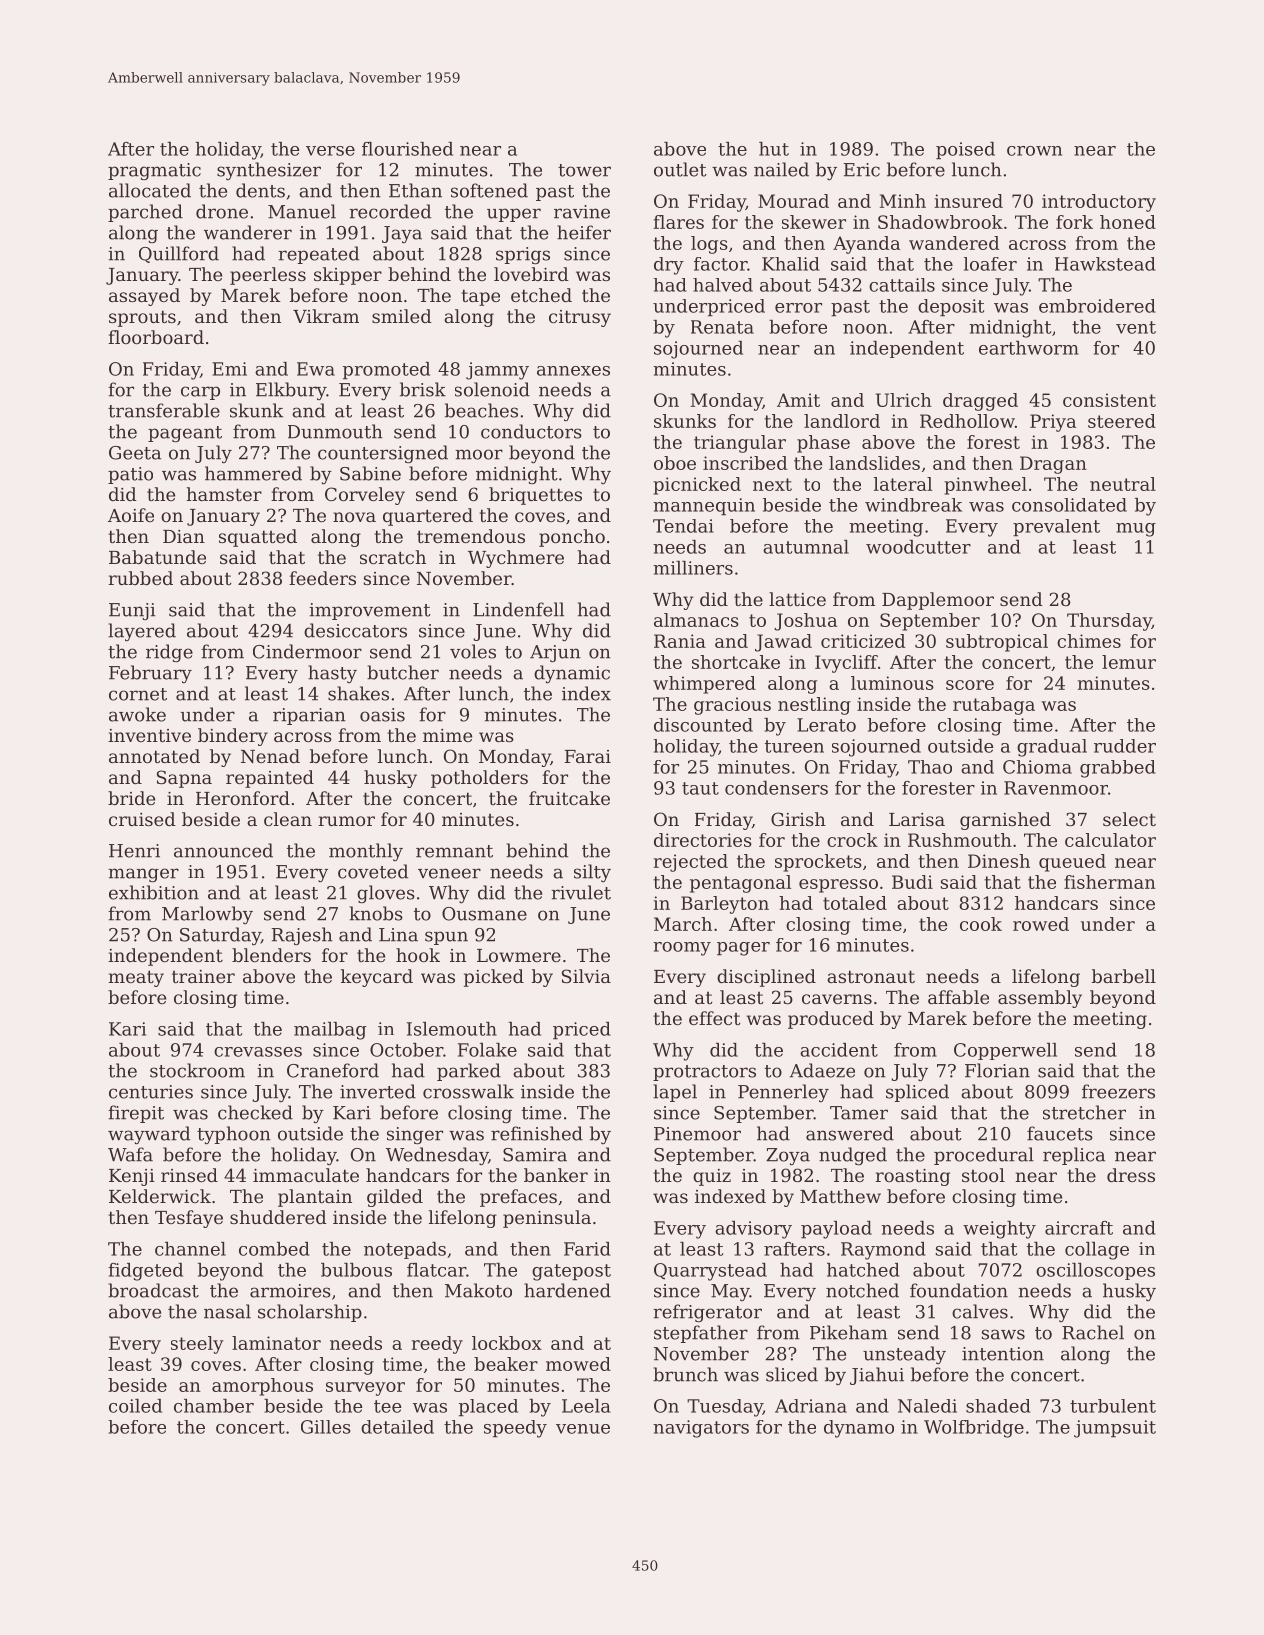 The height and width of the image is (1635, 1264). What do you see at coordinates (1056, 527) in the image?
I see `prevalent` at bounding box center [1056, 527].
